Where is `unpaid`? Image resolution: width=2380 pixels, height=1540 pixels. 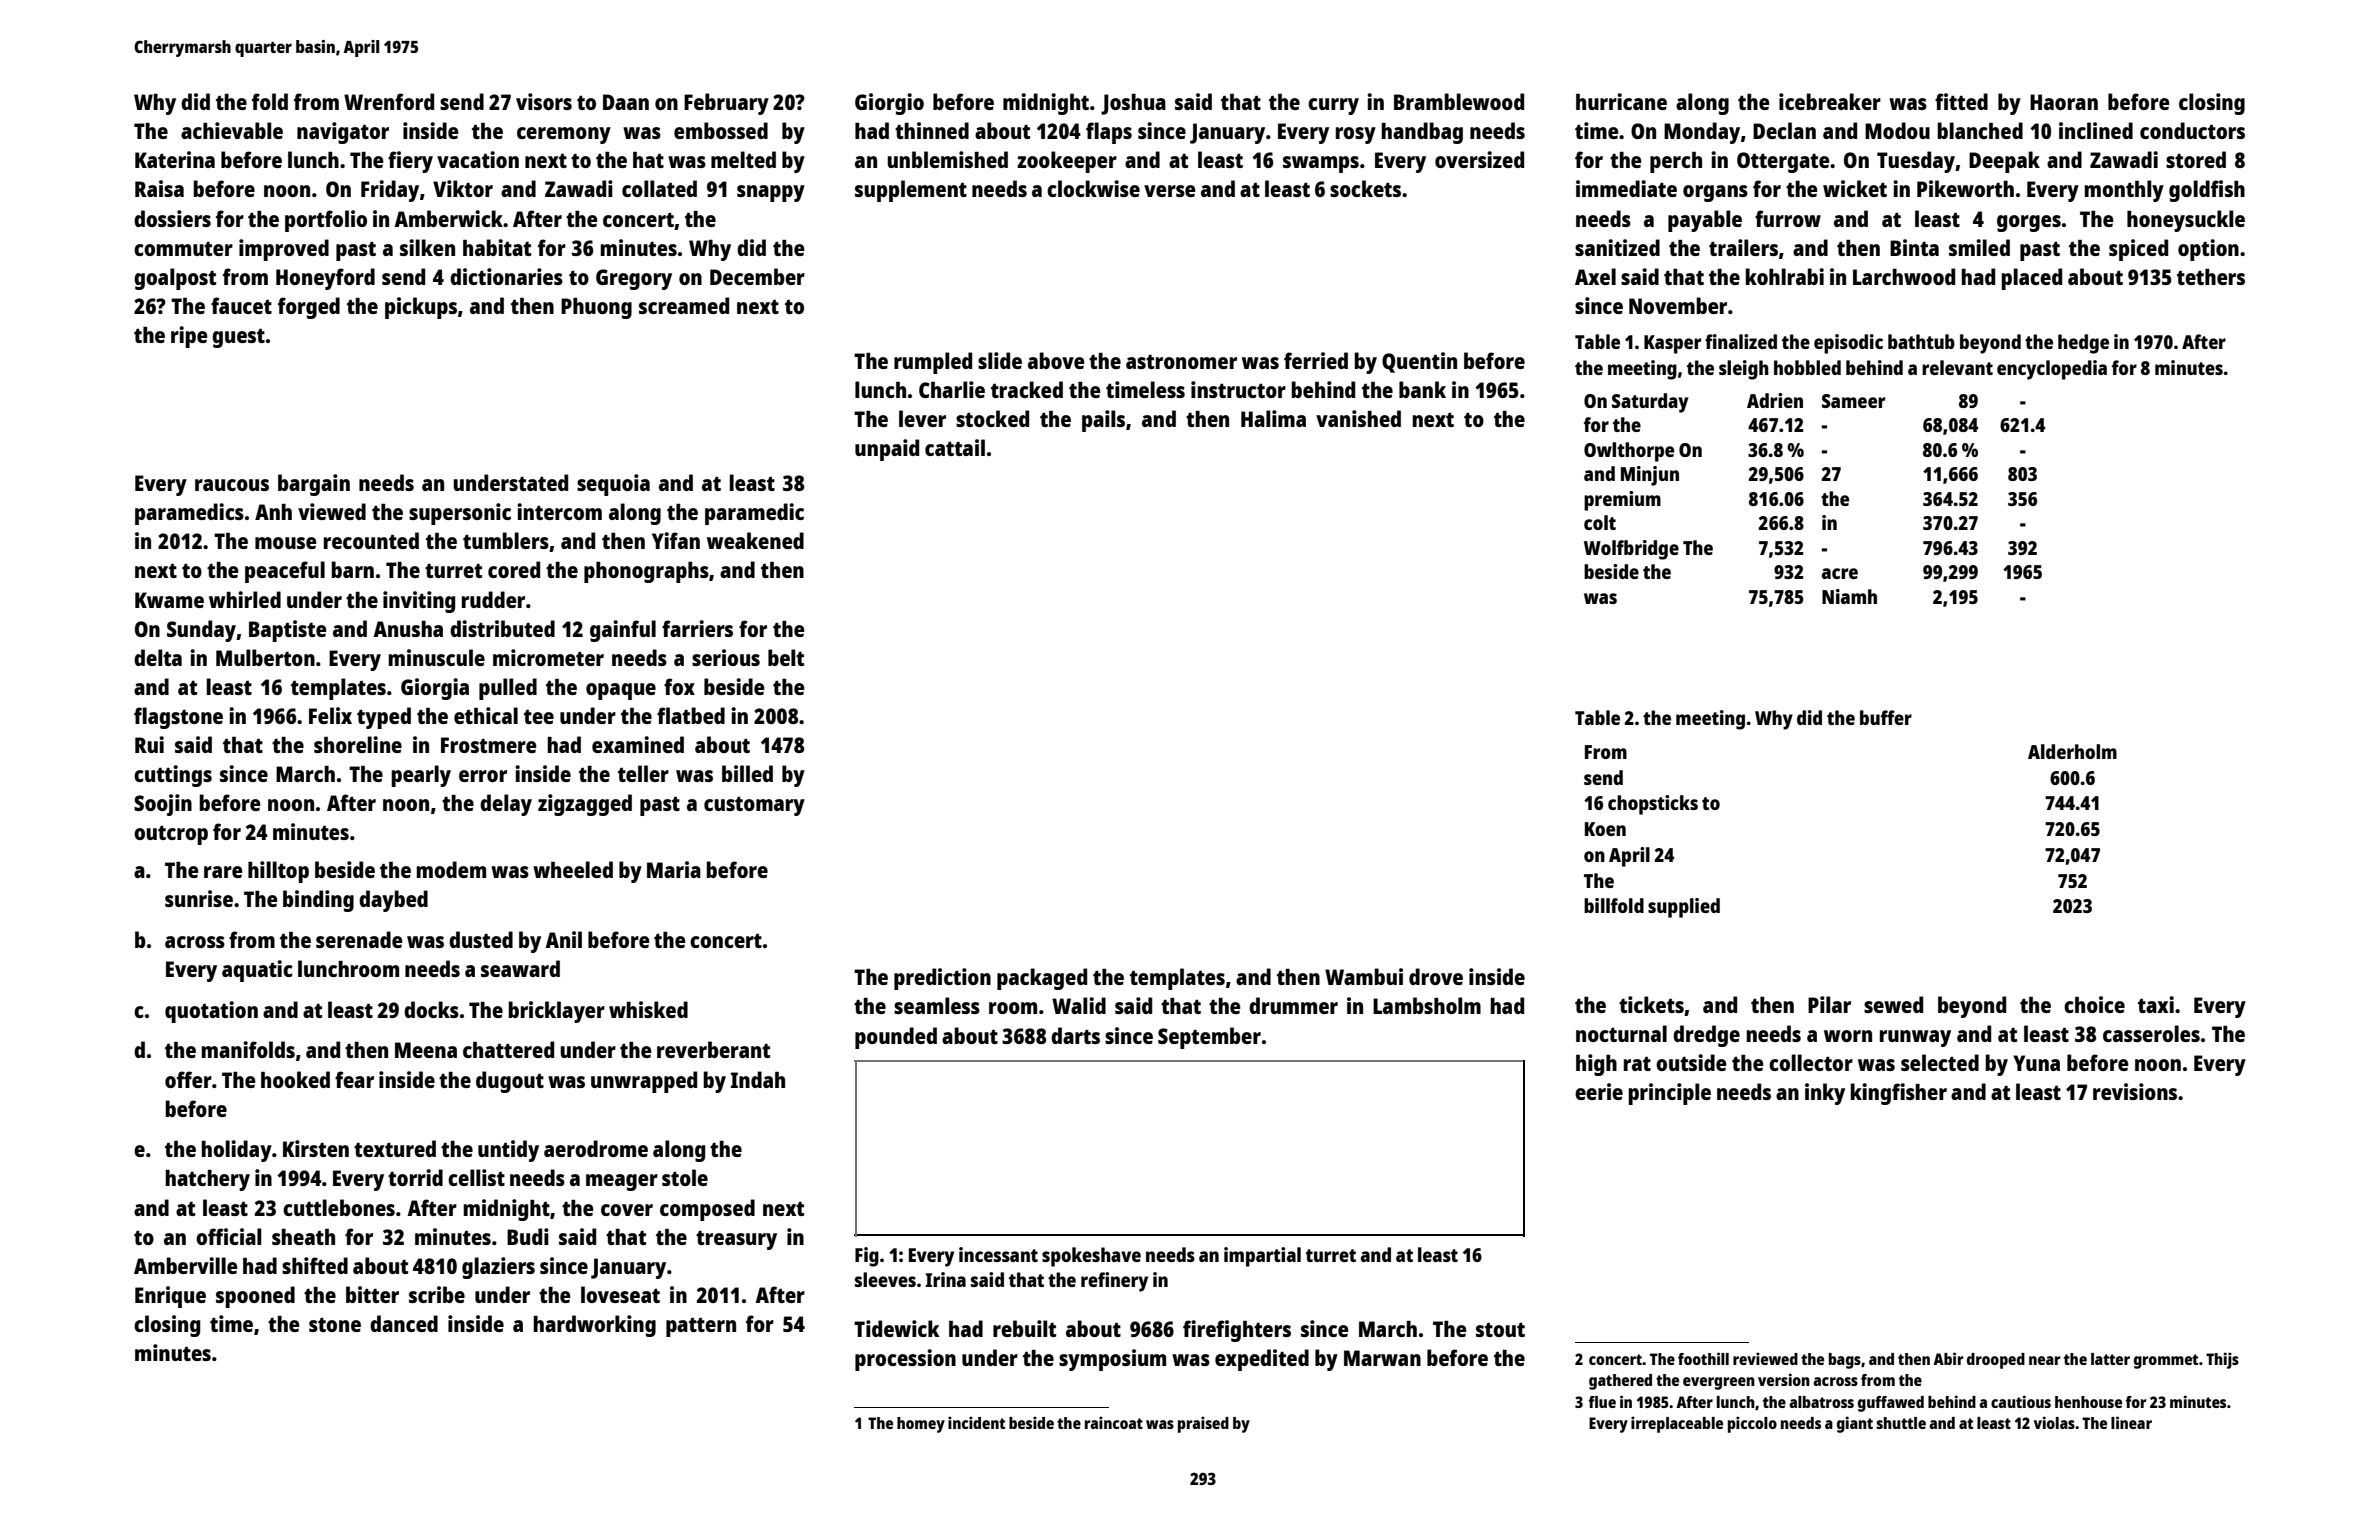 unpaid is located at coordinates (887, 450).
